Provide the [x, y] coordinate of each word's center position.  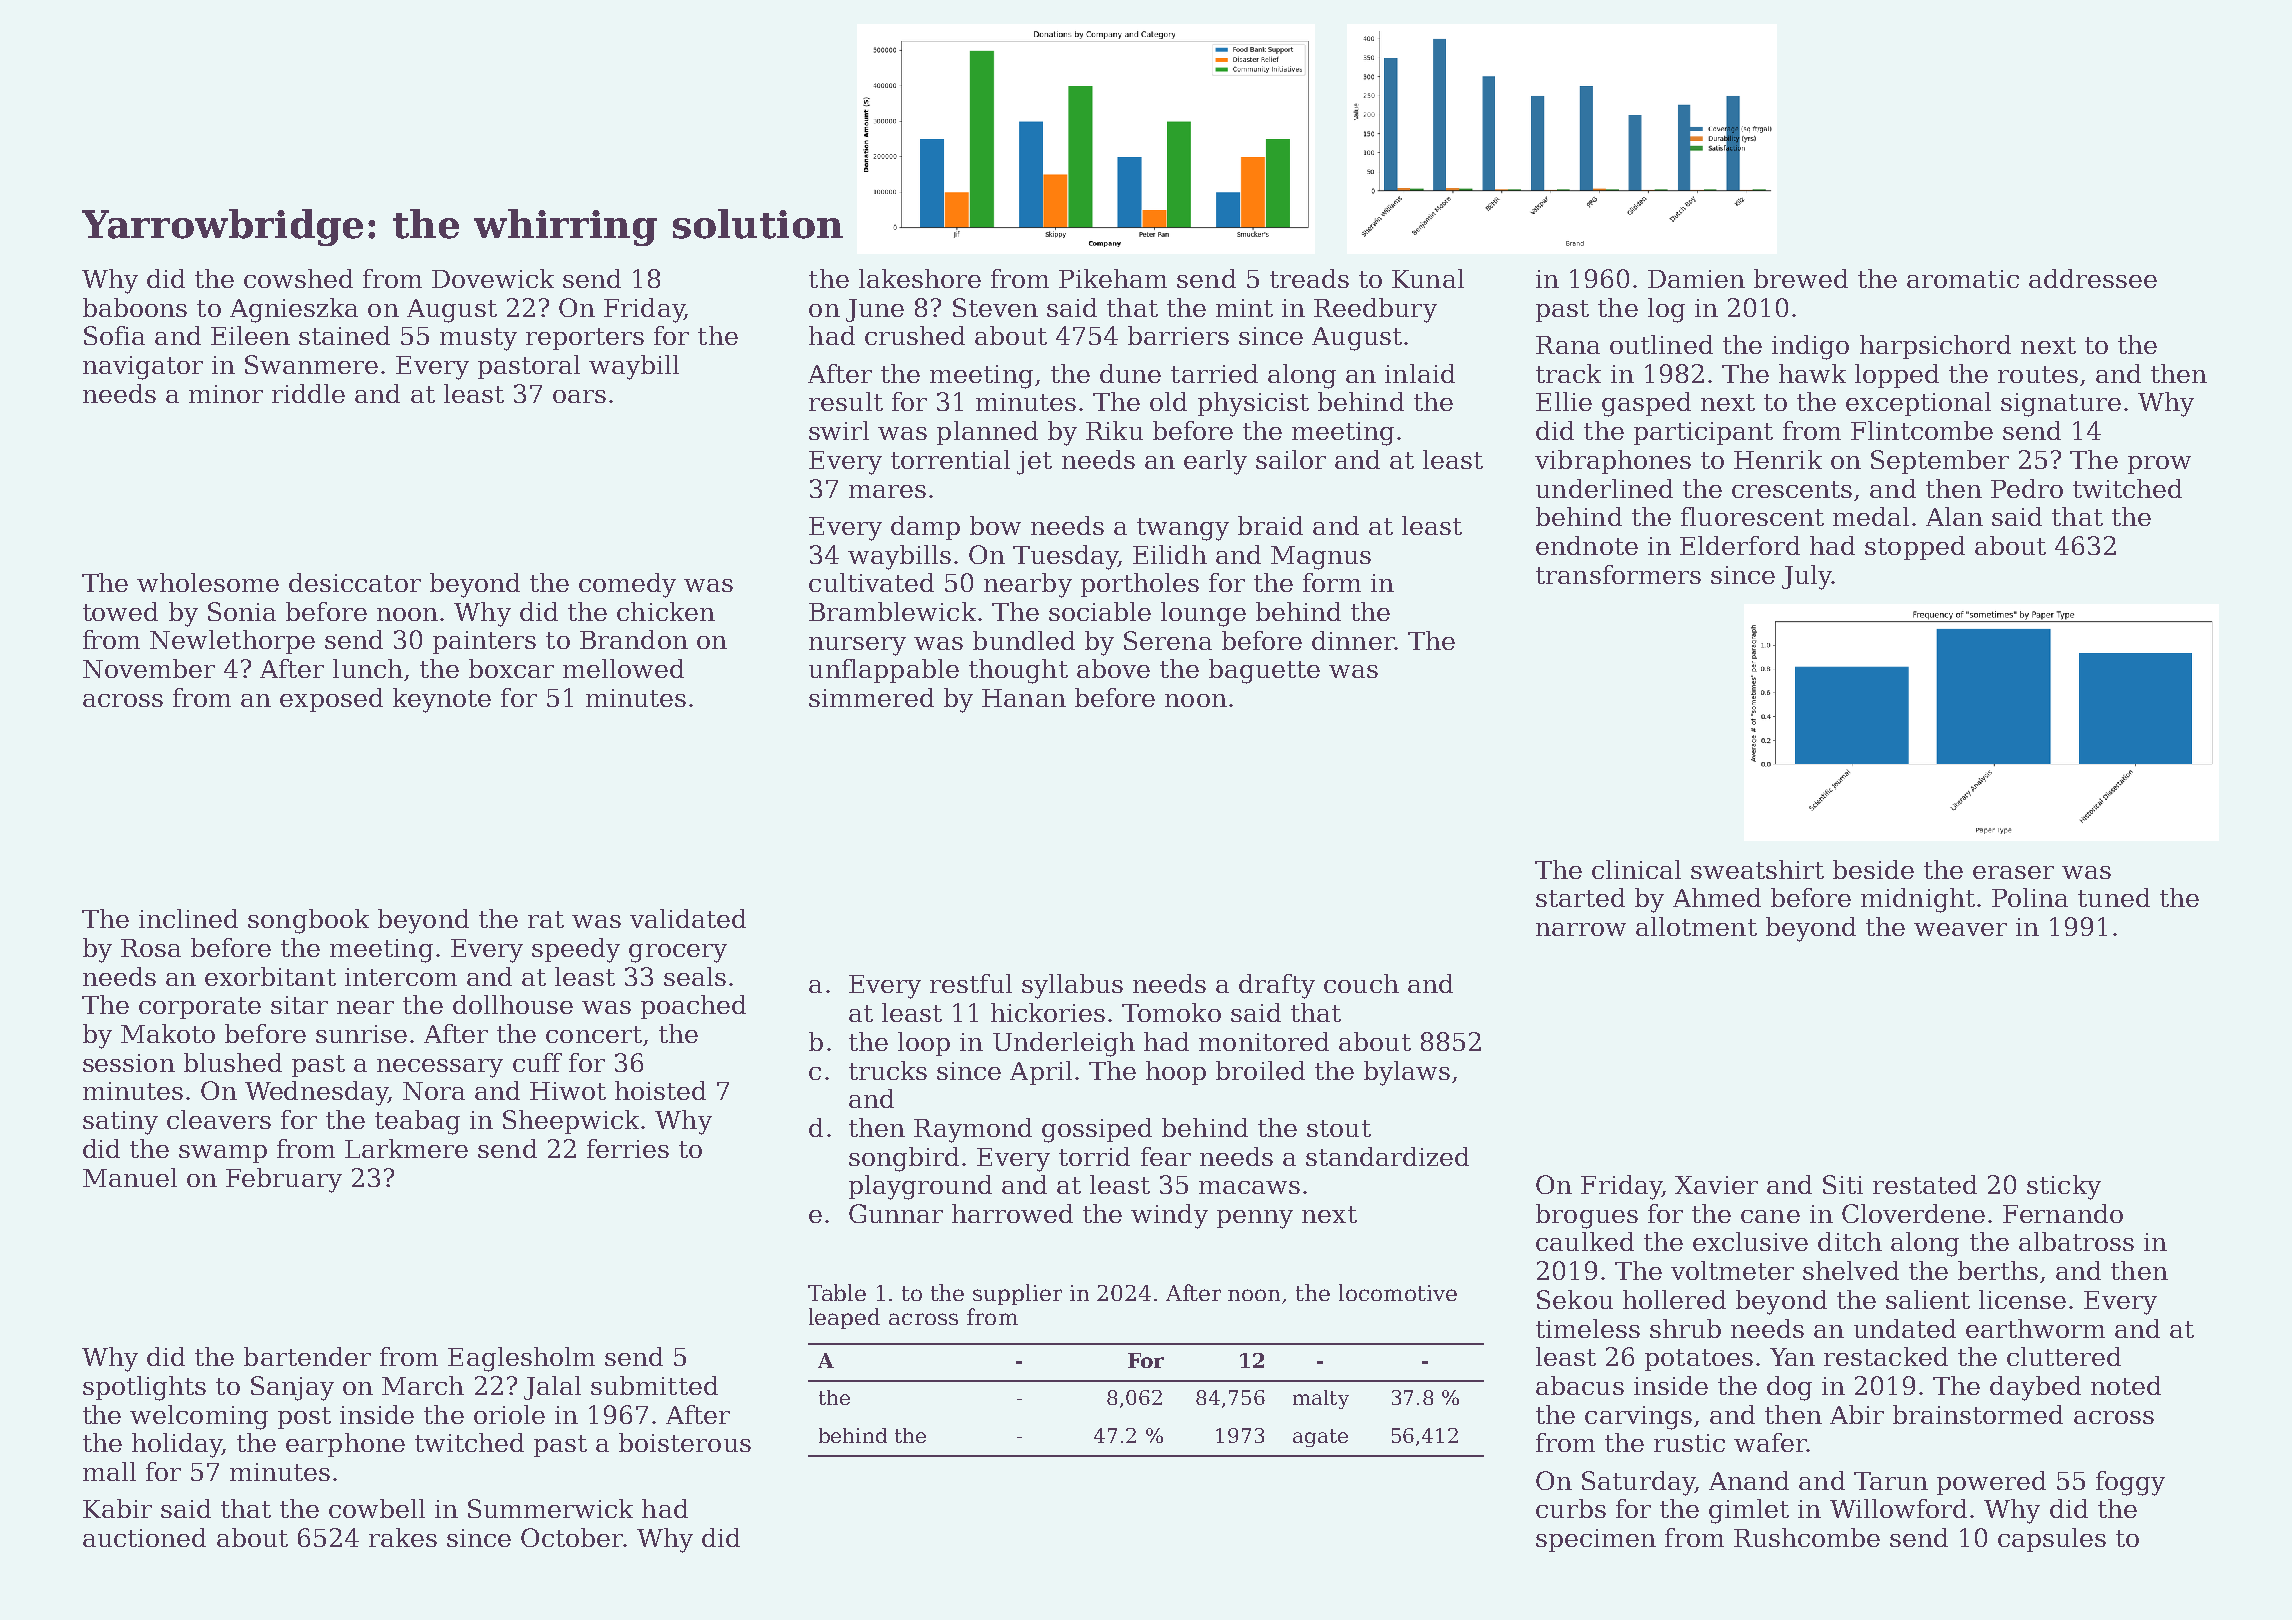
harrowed [1012, 1213]
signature [2061, 405]
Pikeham [1113, 278]
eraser [2013, 872]
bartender [307, 1356]
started [1580, 897]
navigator [143, 368]
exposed [331, 700]
